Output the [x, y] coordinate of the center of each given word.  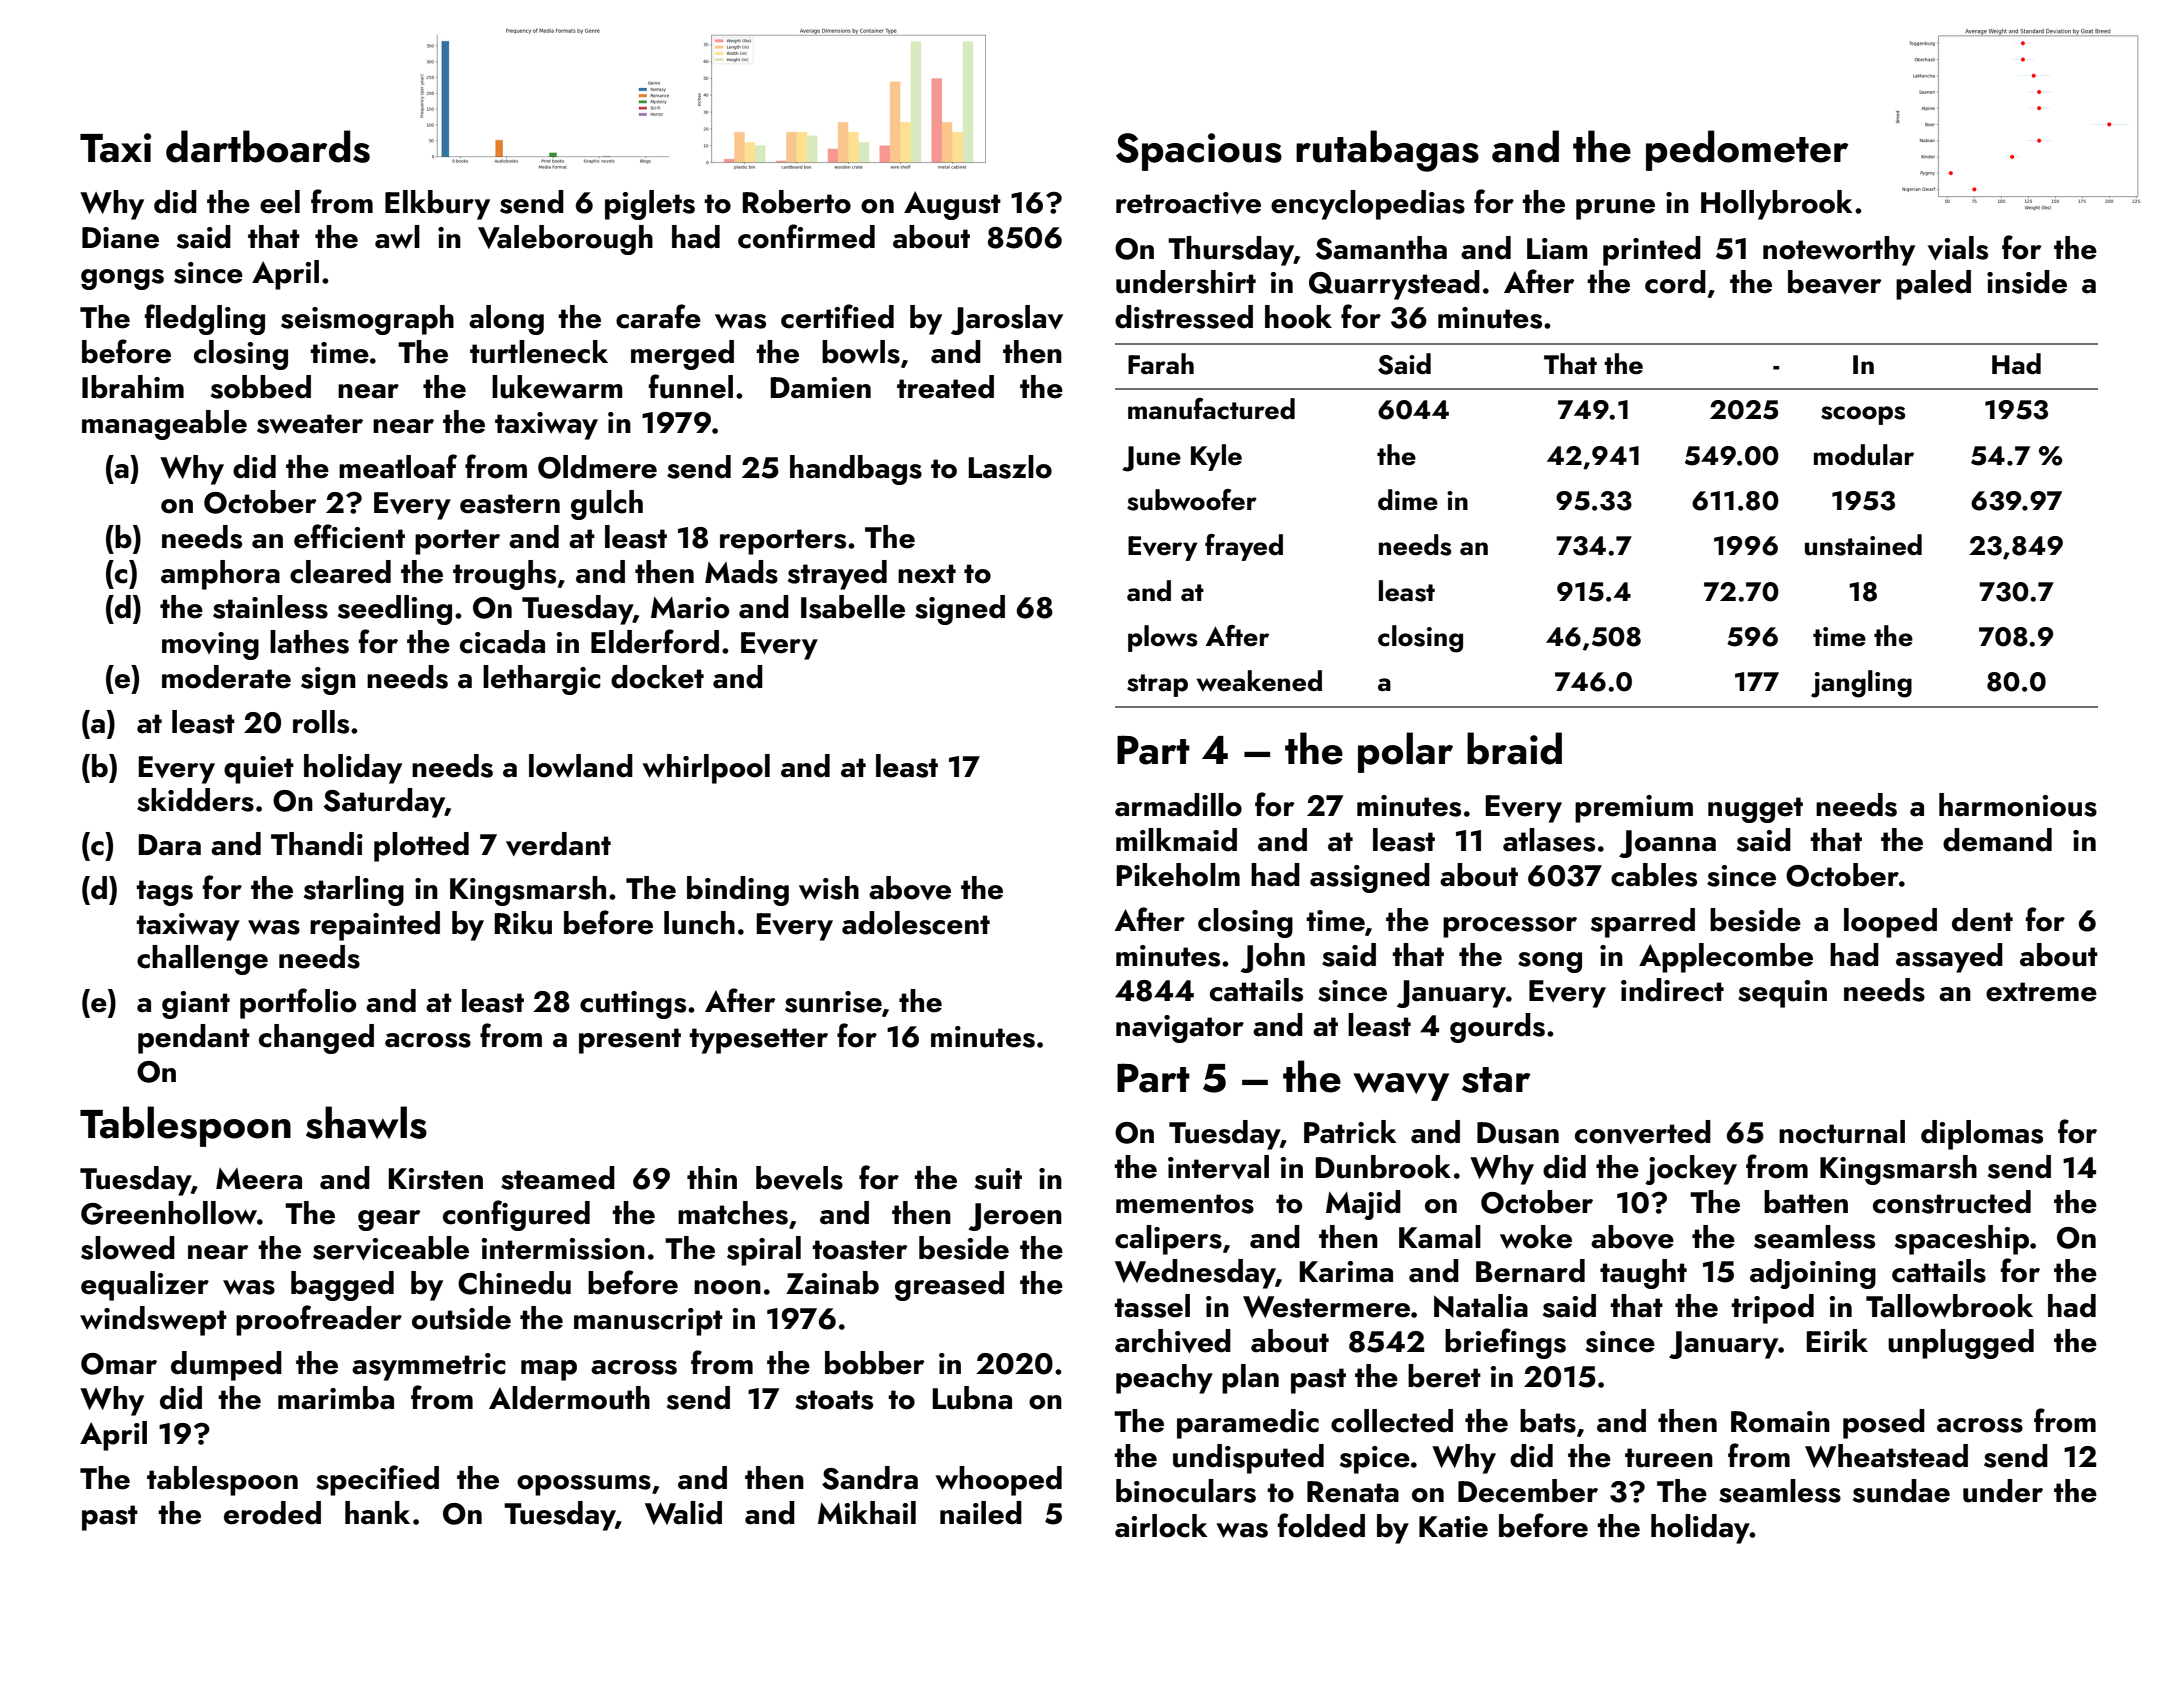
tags [164, 893]
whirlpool [706, 769]
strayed [837, 575]
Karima [1346, 1272]
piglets [650, 205]
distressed [1184, 317]
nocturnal [1842, 1132]
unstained [1863, 545]
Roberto [797, 202]
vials [1958, 248]
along [506, 320]
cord [1675, 282]
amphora [220, 575]
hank [377, 1513]
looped [1890, 923]
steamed [558, 1178]
